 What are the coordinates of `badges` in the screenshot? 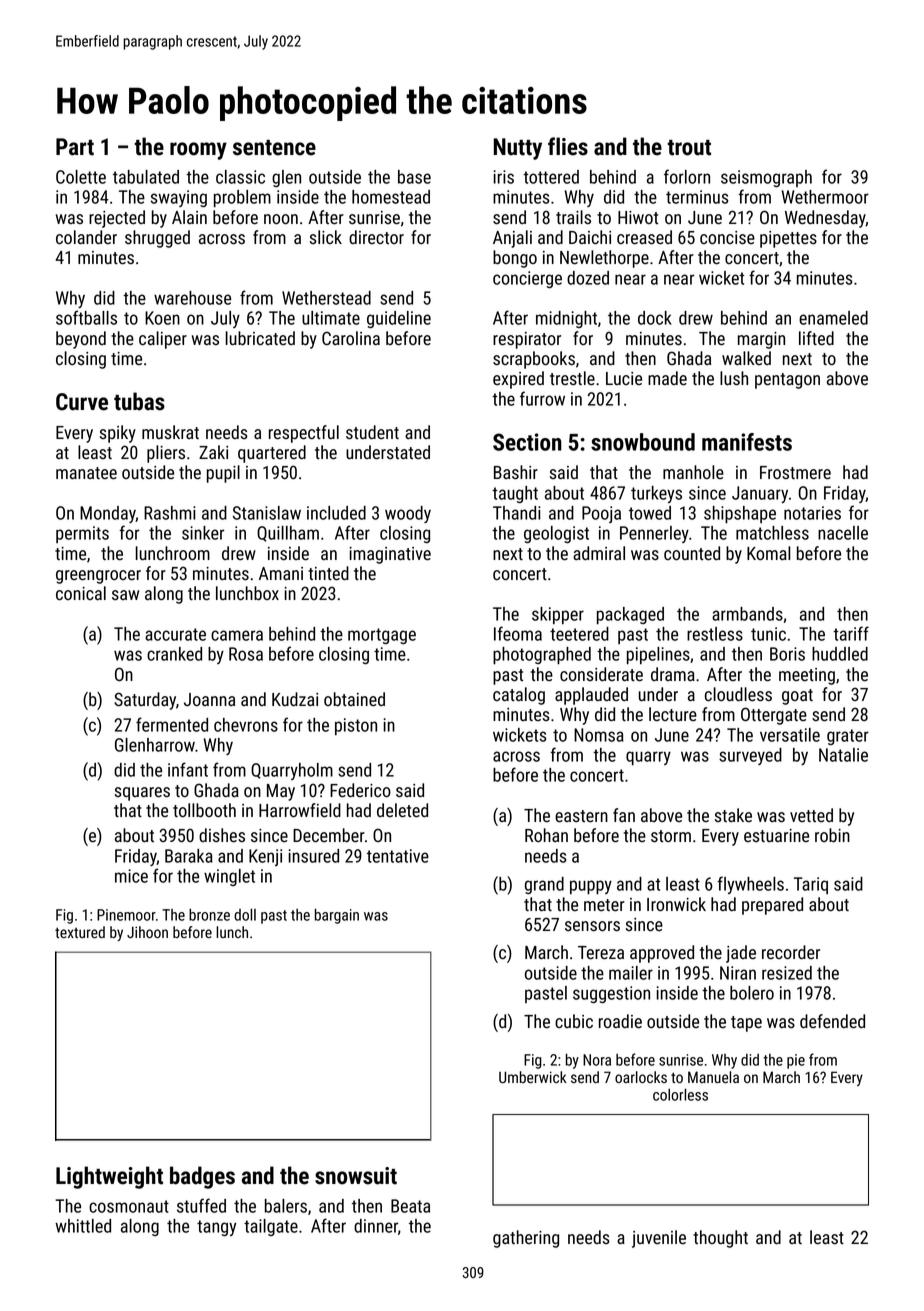 It's located at (202, 1177).
